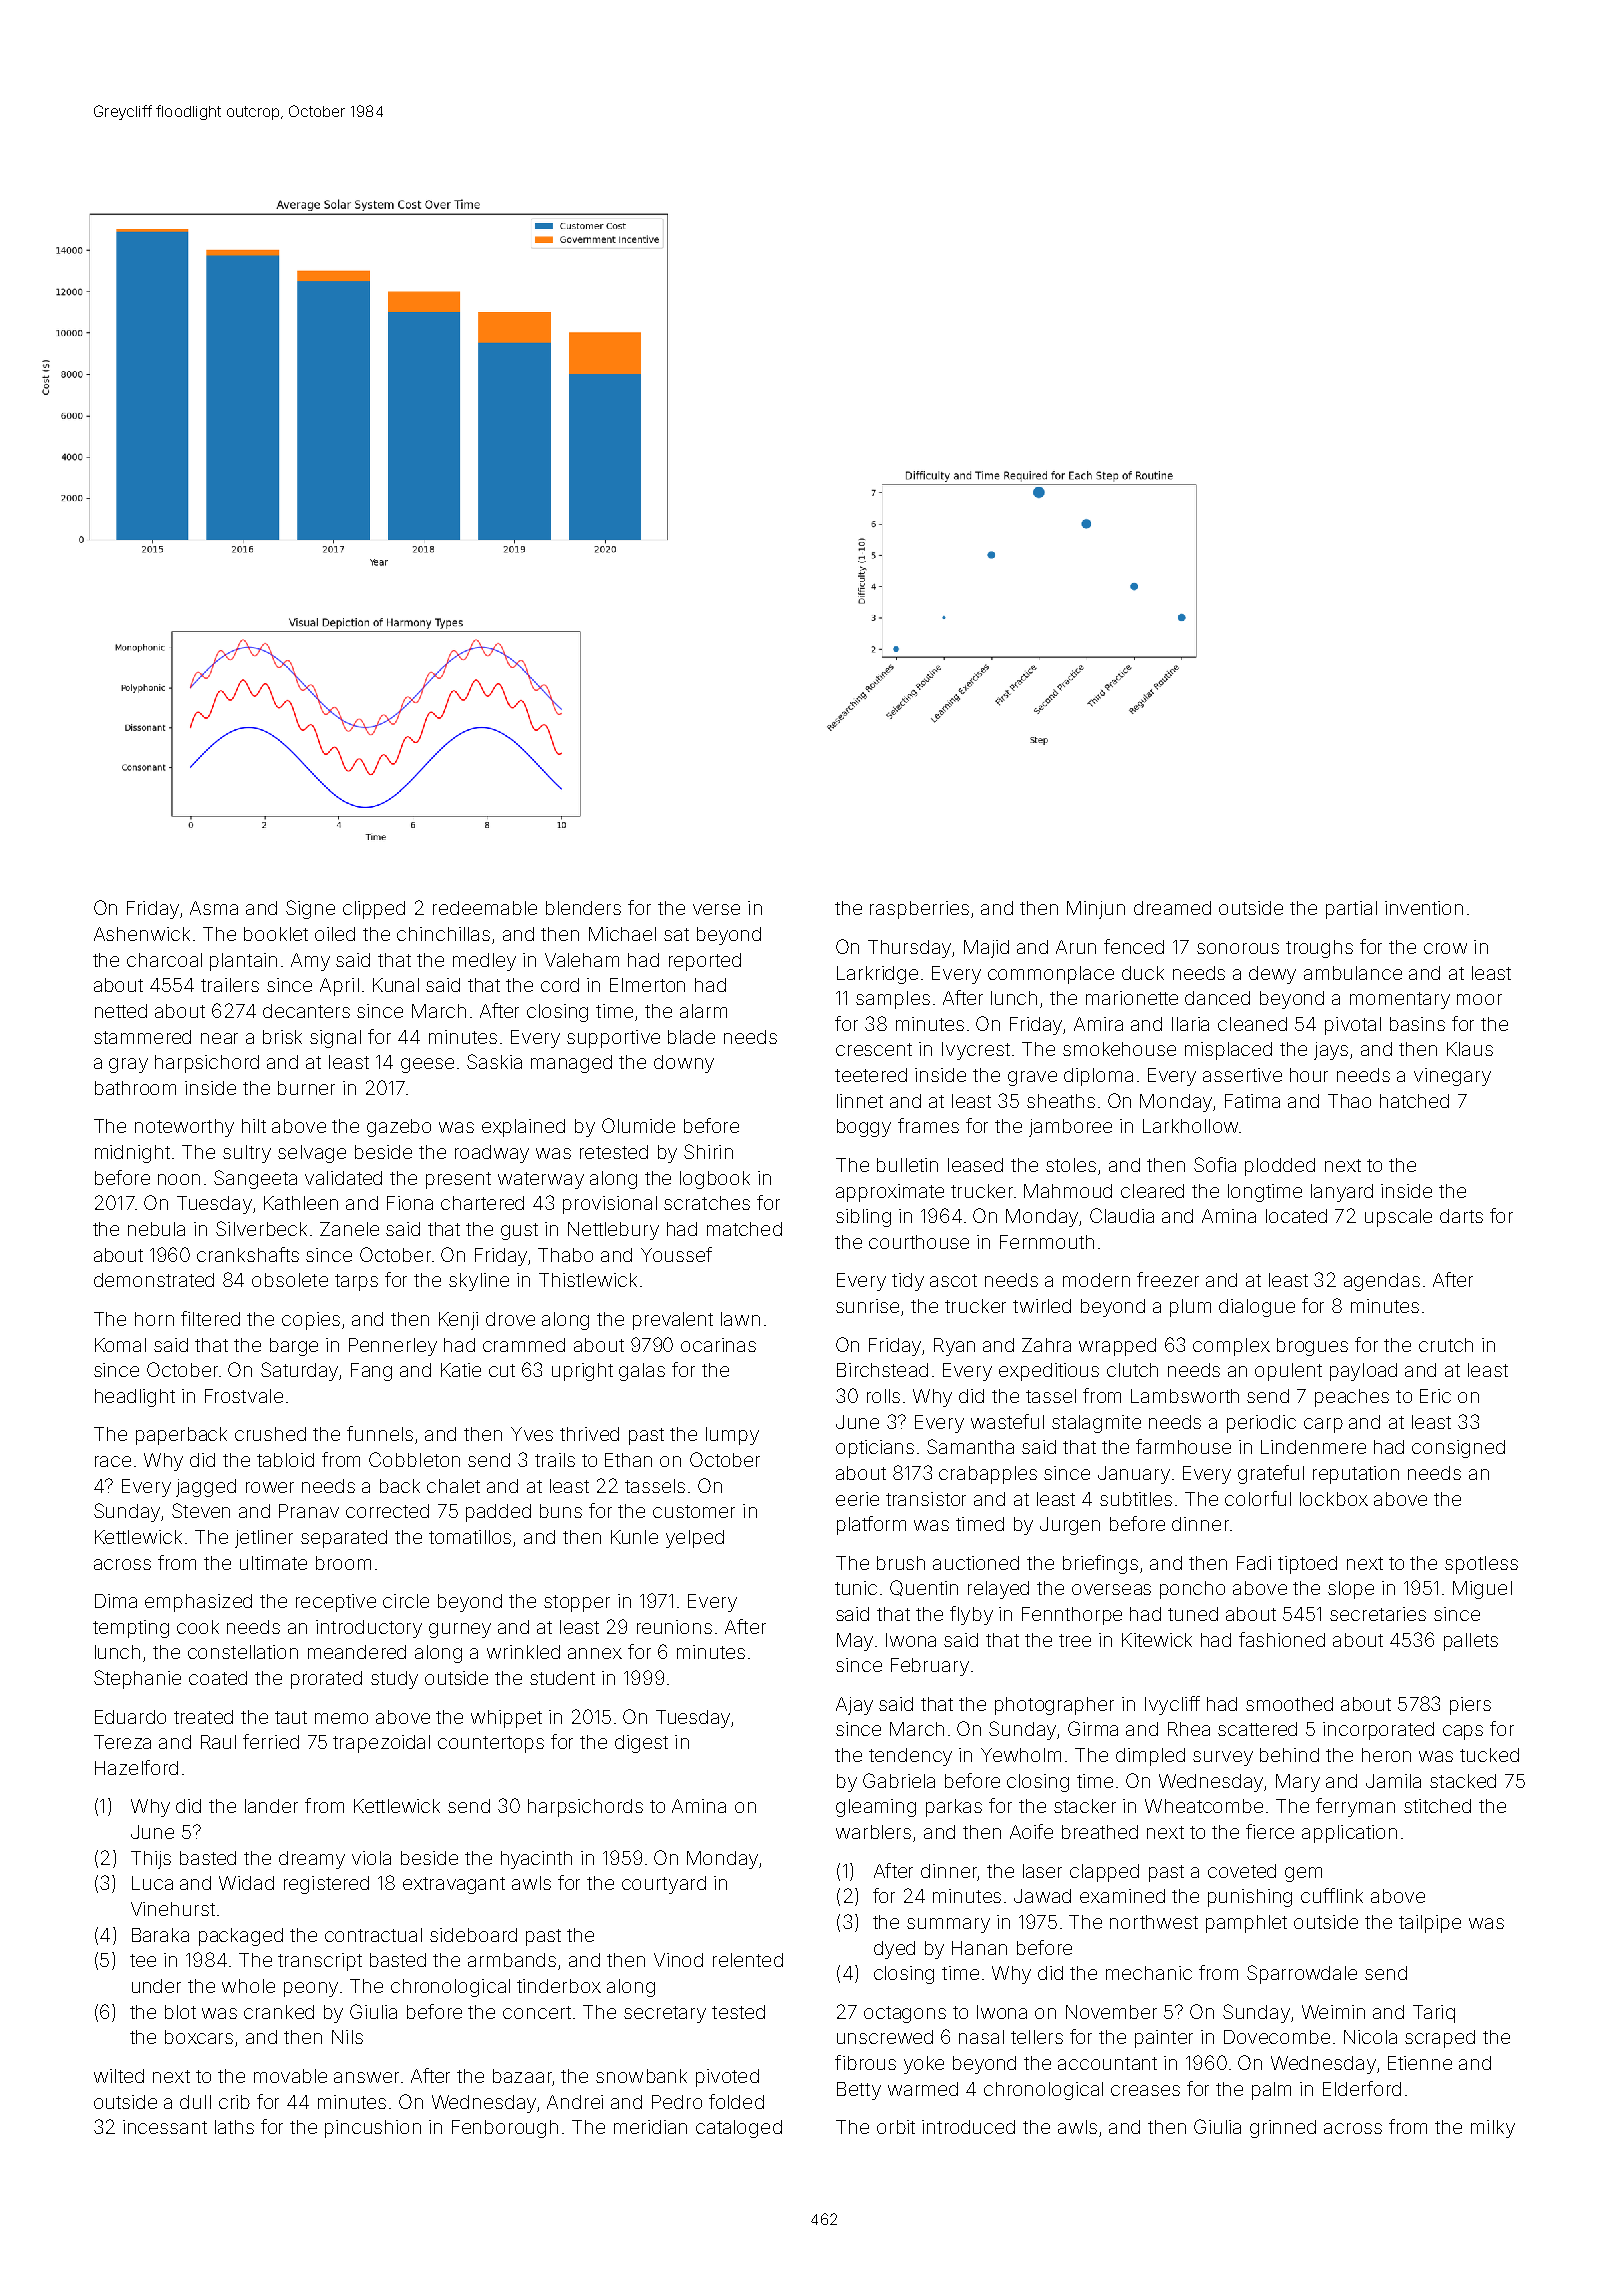  What do you see at coordinates (154, 1319) in the screenshot?
I see `horn` at bounding box center [154, 1319].
